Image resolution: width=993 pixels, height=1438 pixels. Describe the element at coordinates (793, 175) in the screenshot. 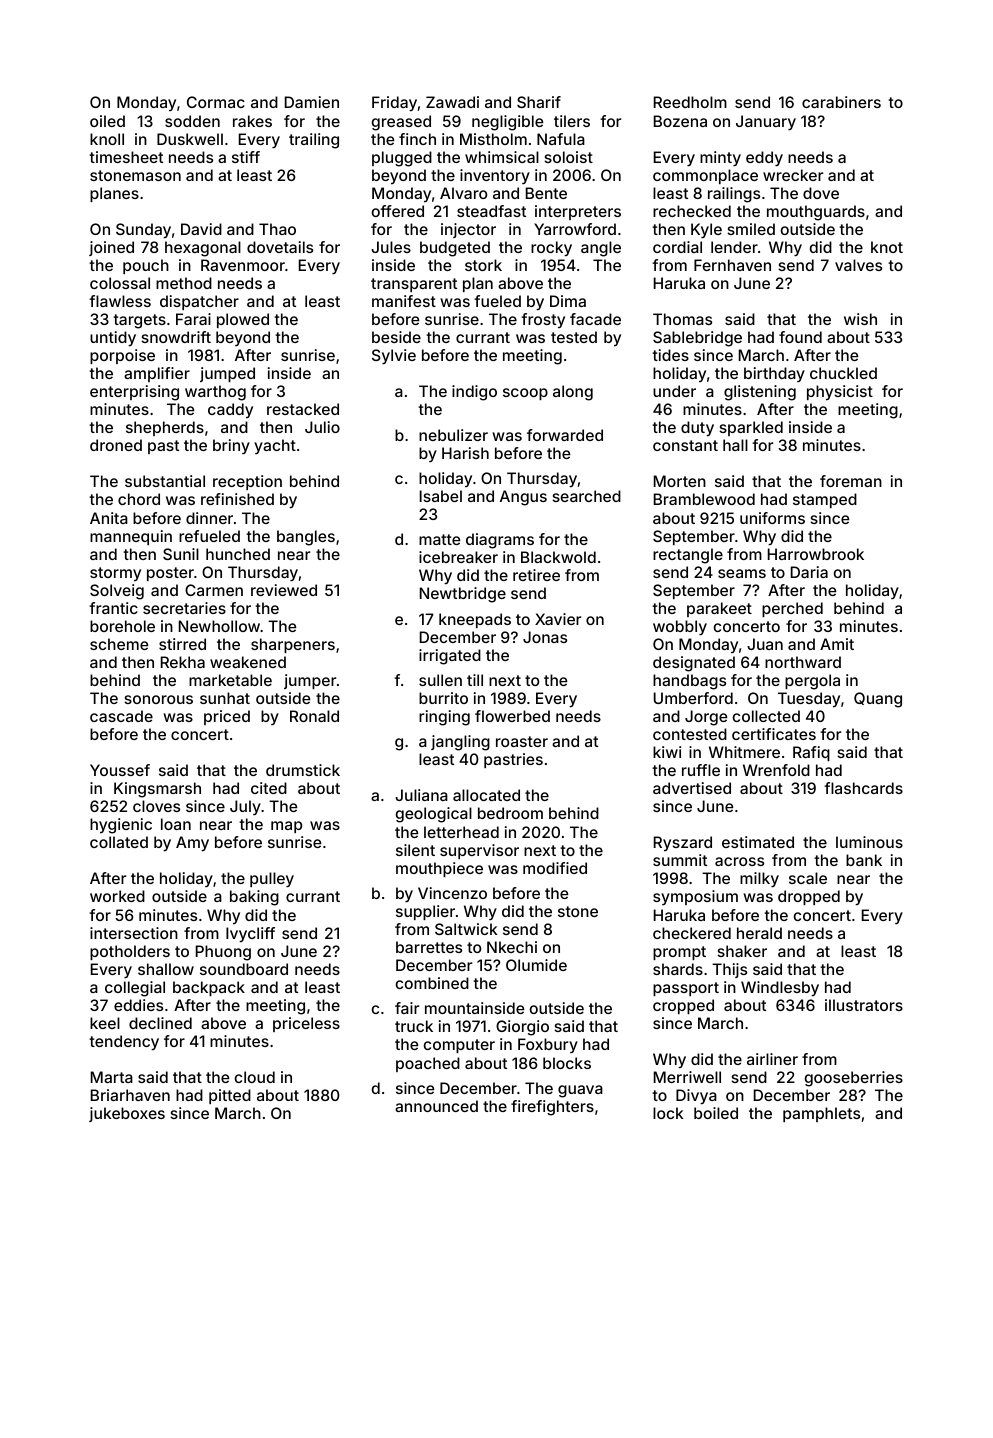

I see `wrecker` at that location.
